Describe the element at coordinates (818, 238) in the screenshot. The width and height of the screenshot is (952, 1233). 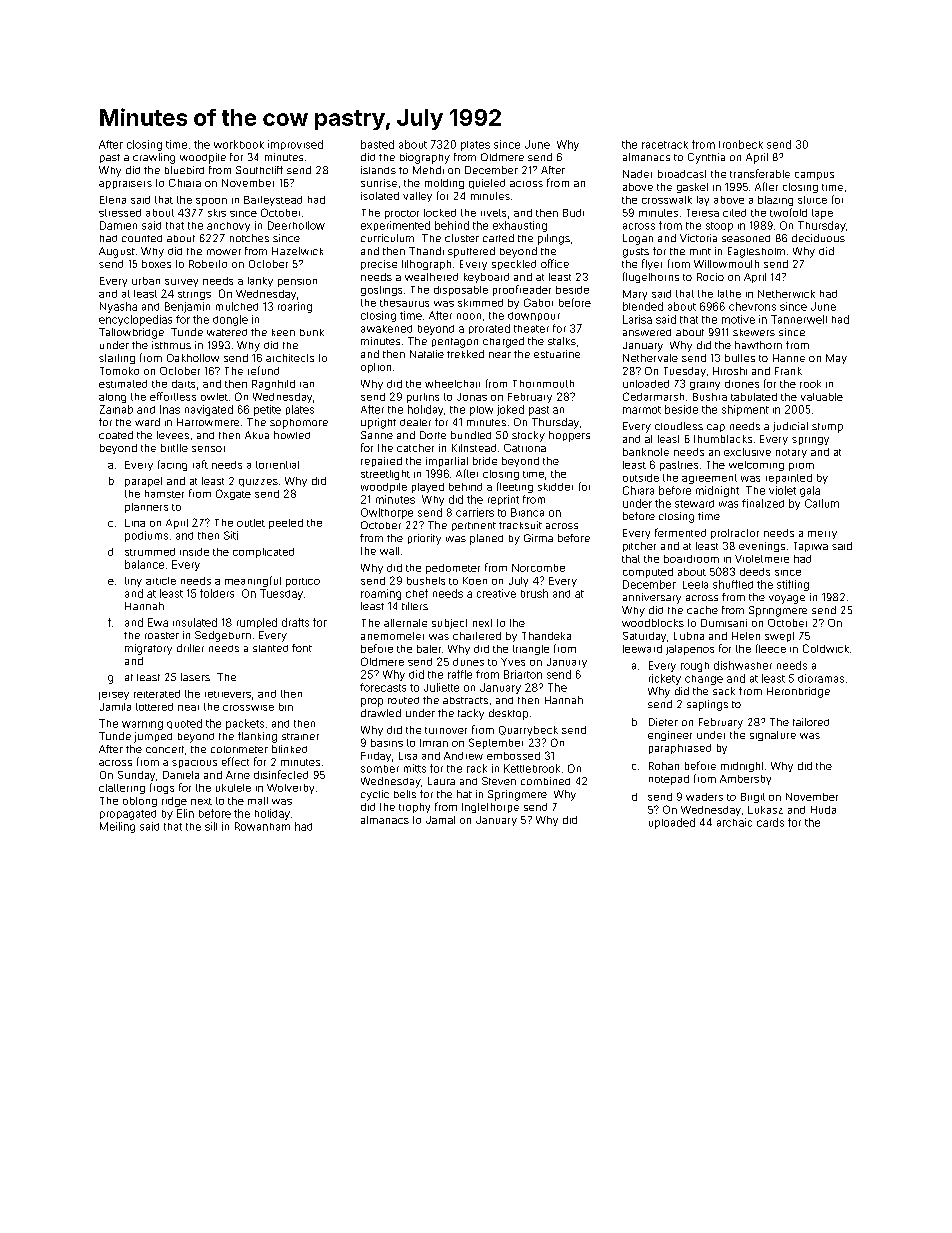
I see `deciduous` at that location.
